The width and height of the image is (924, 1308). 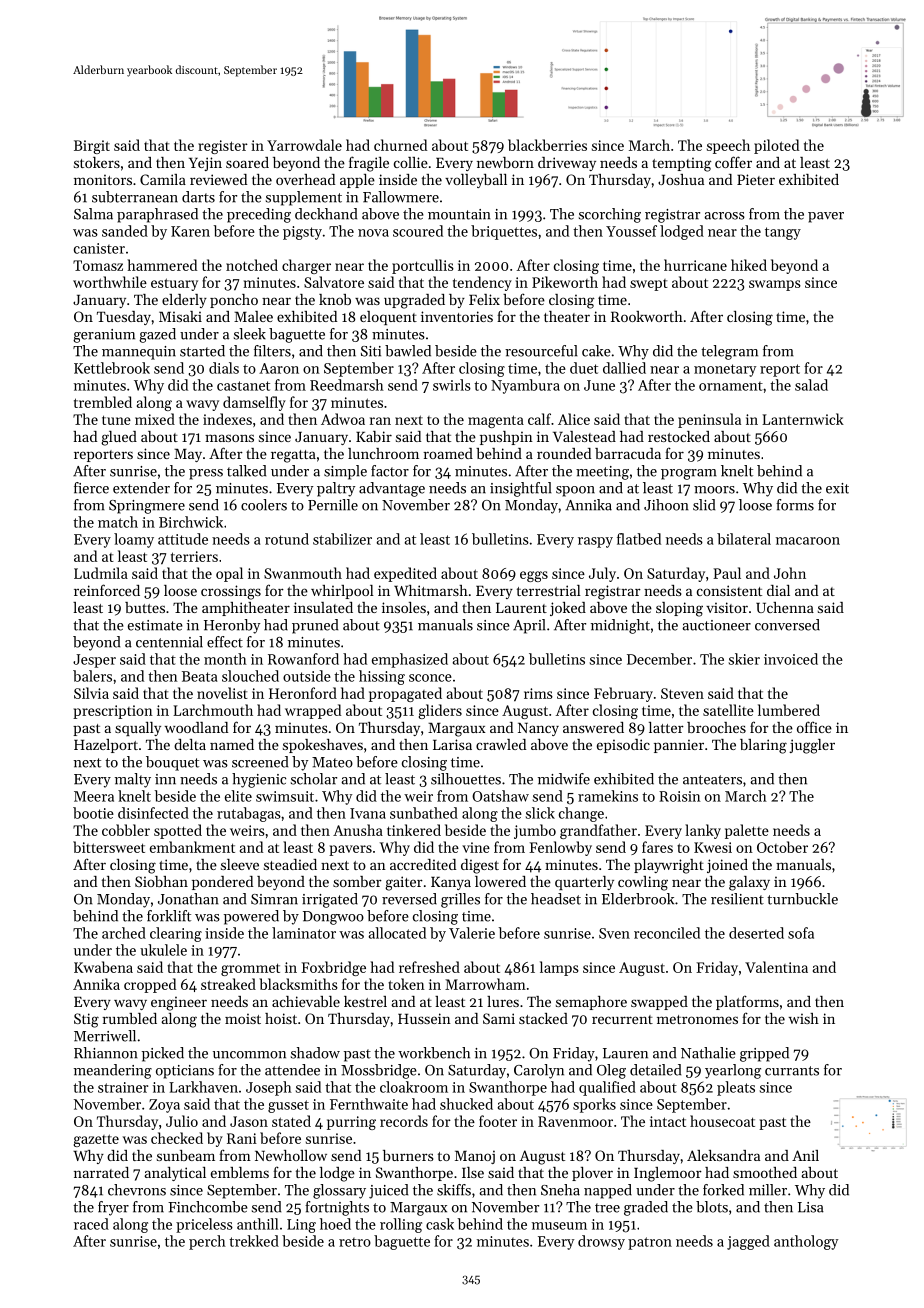 What do you see at coordinates (500, 881) in the image?
I see `lowered` at bounding box center [500, 881].
